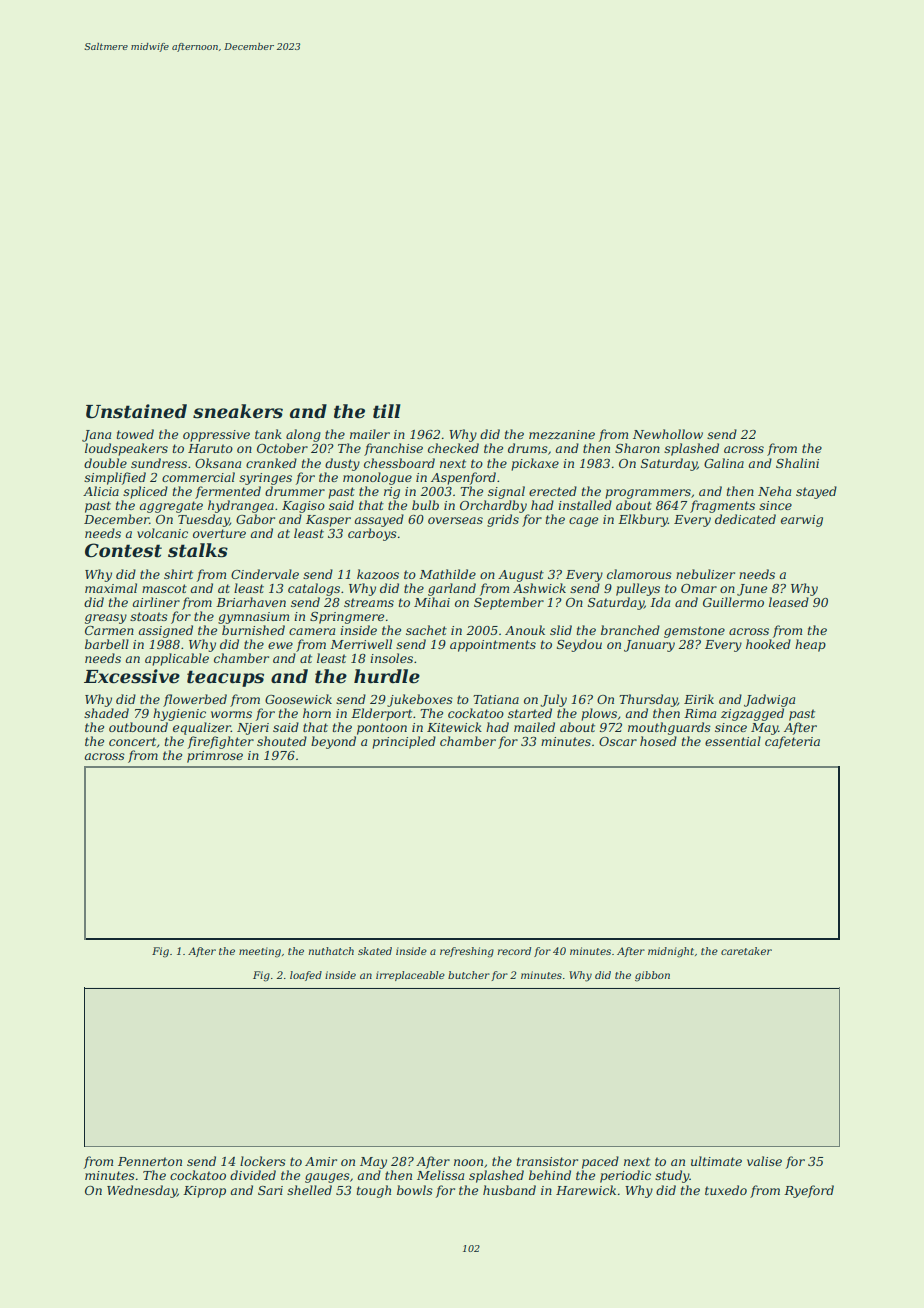 The width and height of the screenshot is (924, 1308). Describe the element at coordinates (420, 700) in the screenshot. I see `jukeboxes` at that location.
